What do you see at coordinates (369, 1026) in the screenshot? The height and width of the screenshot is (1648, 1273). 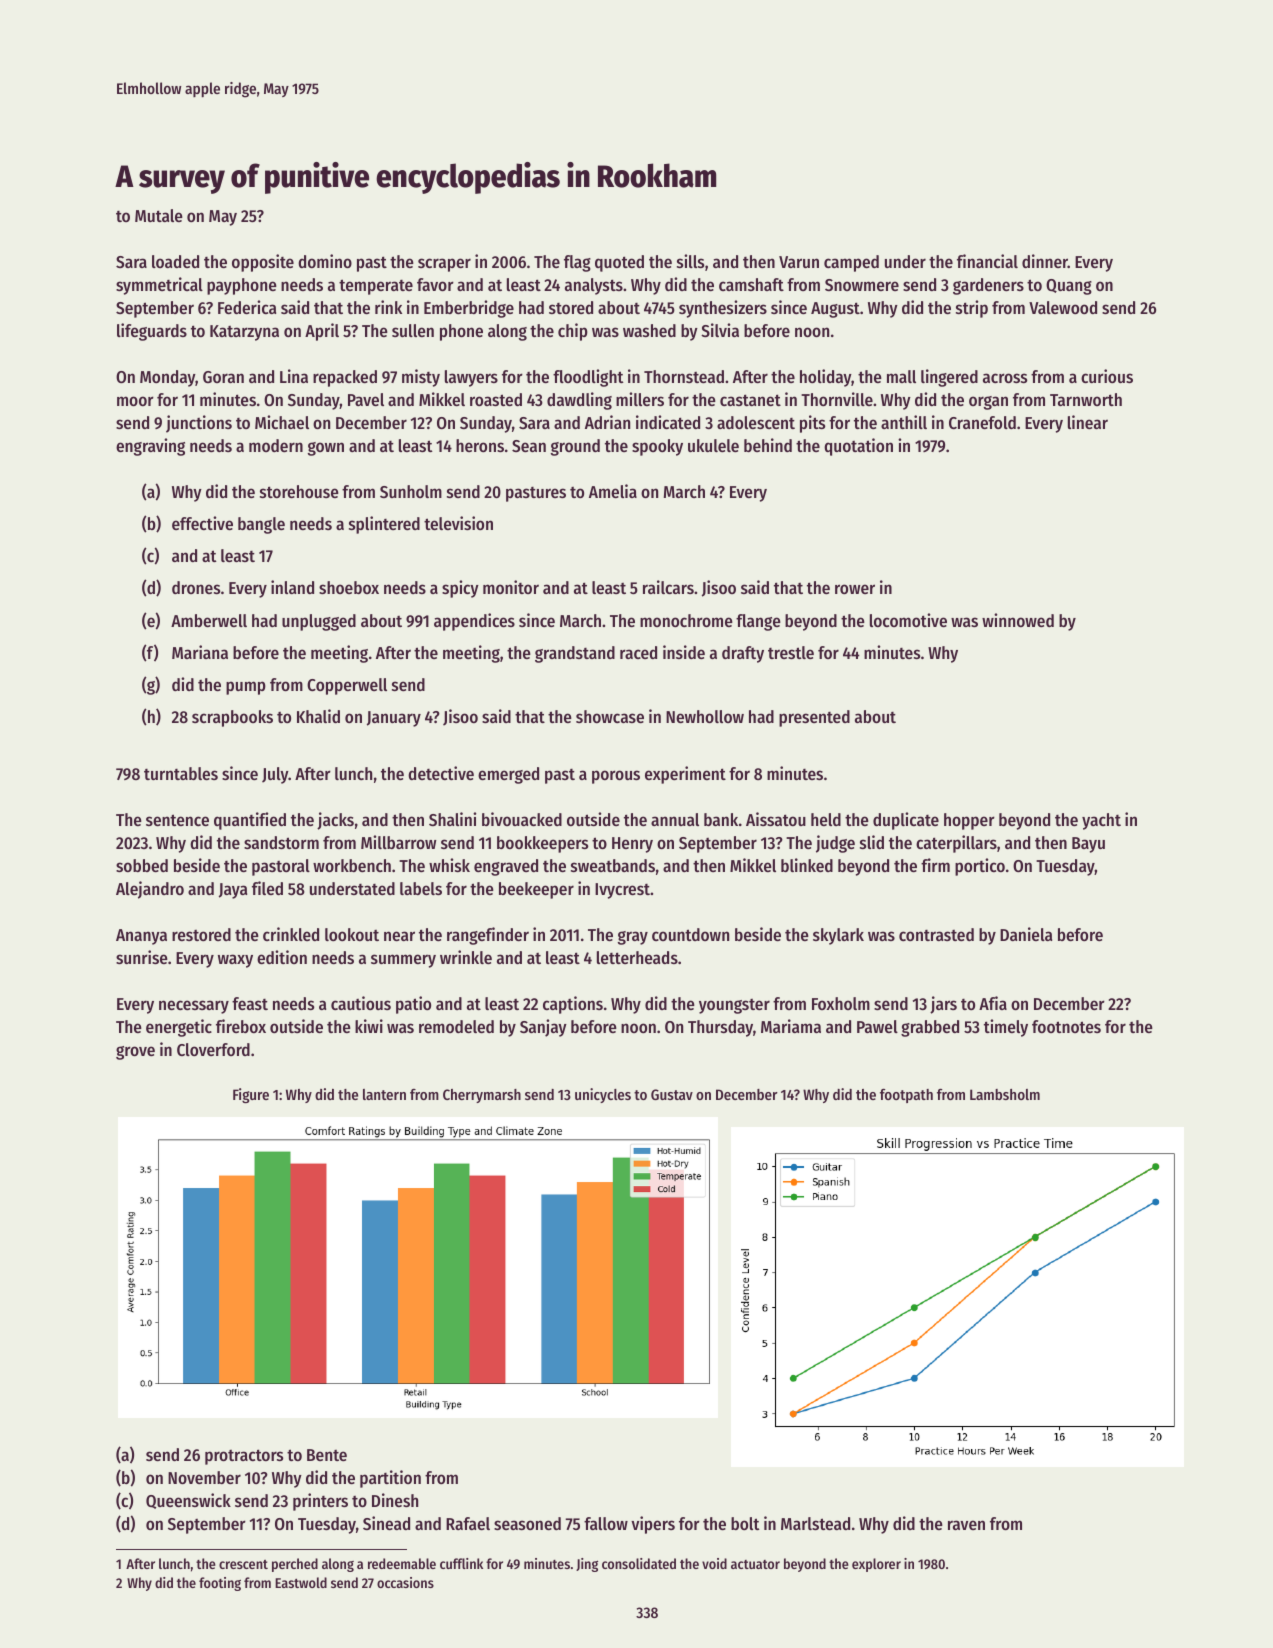 I see `kiwi` at bounding box center [369, 1026].
